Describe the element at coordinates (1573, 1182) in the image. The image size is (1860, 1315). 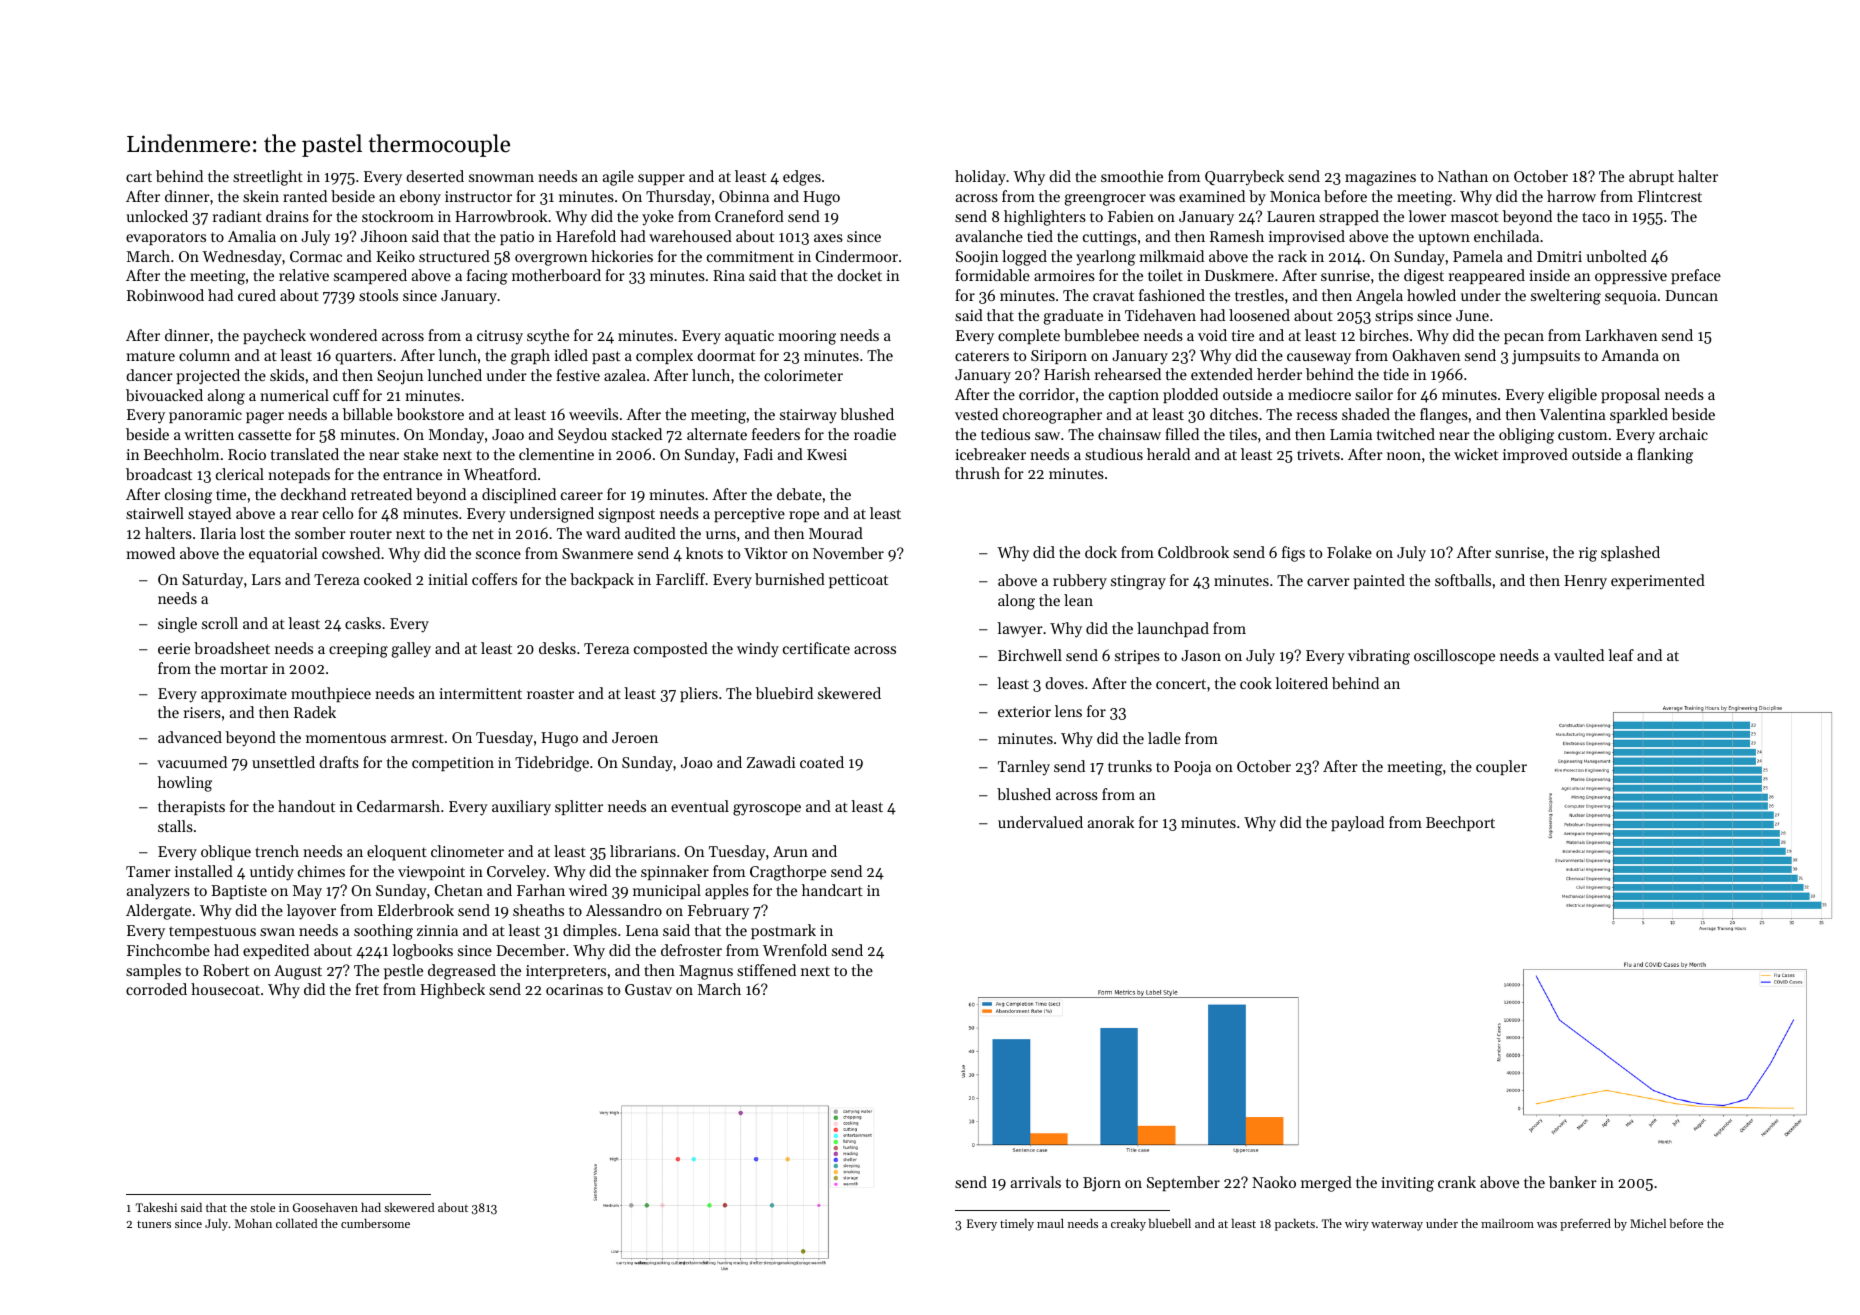
I see `banker` at that location.
